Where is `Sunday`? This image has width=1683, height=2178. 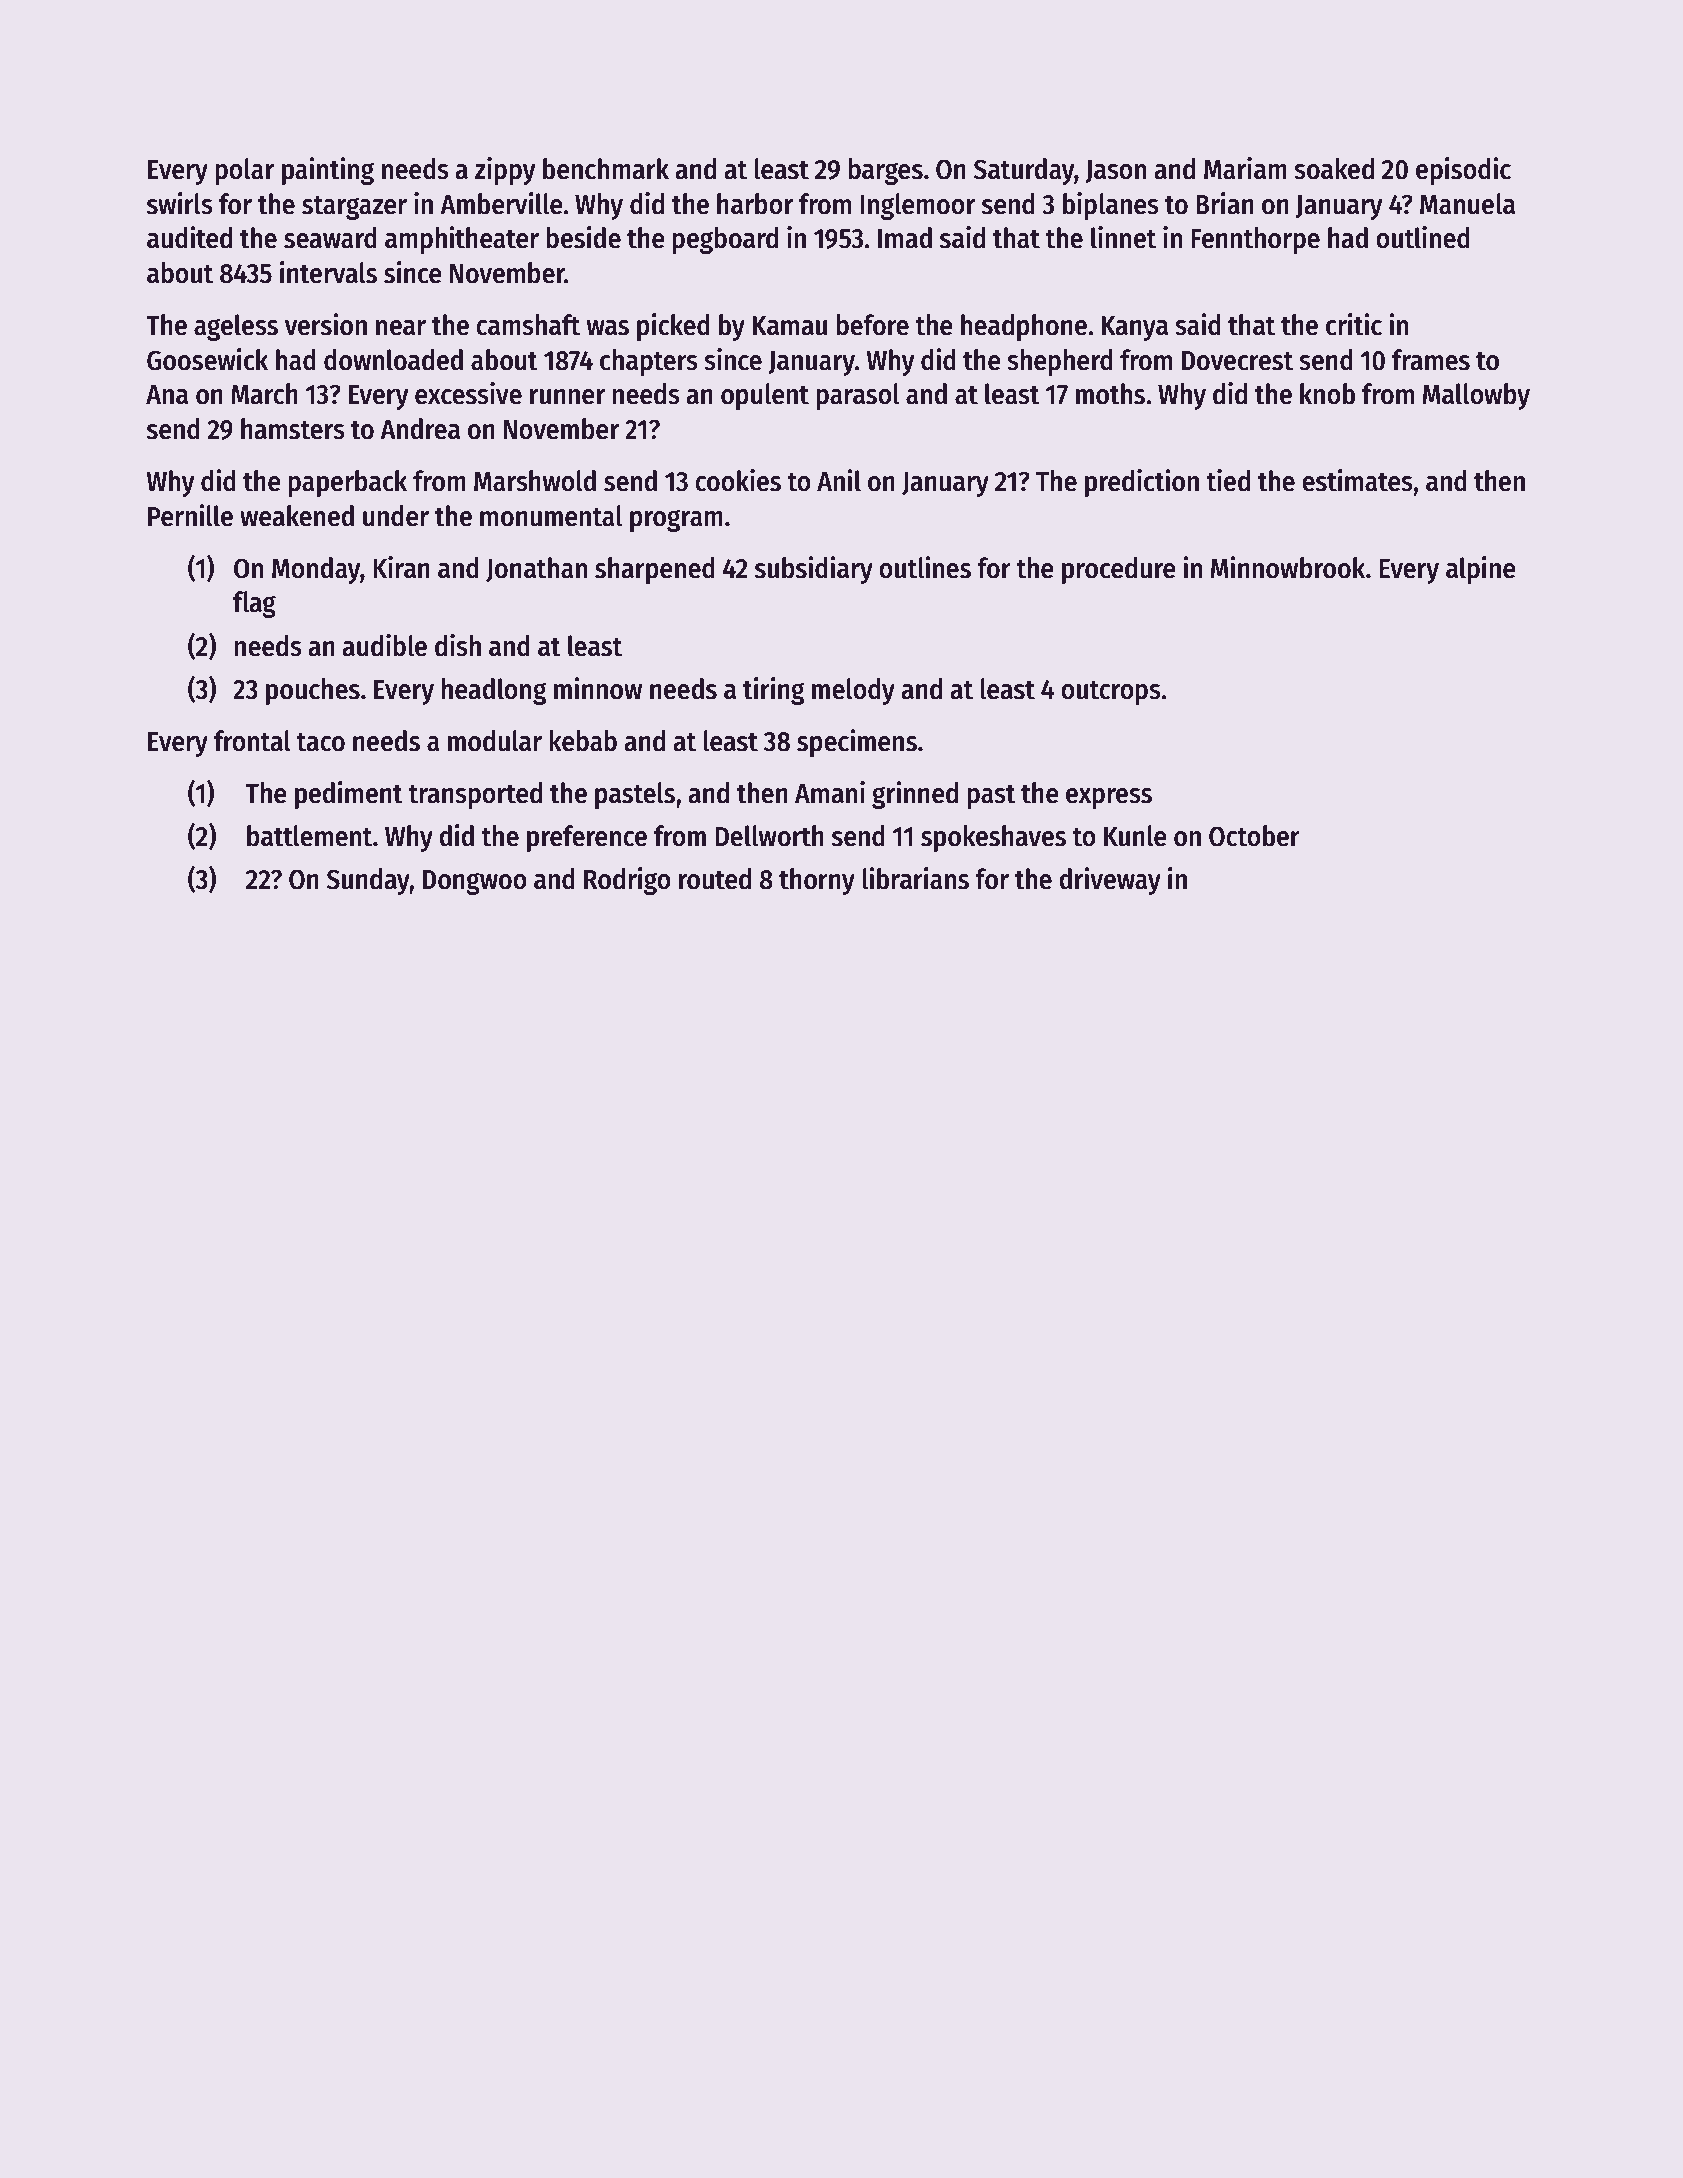 Sunday is located at coordinates (368, 881).
